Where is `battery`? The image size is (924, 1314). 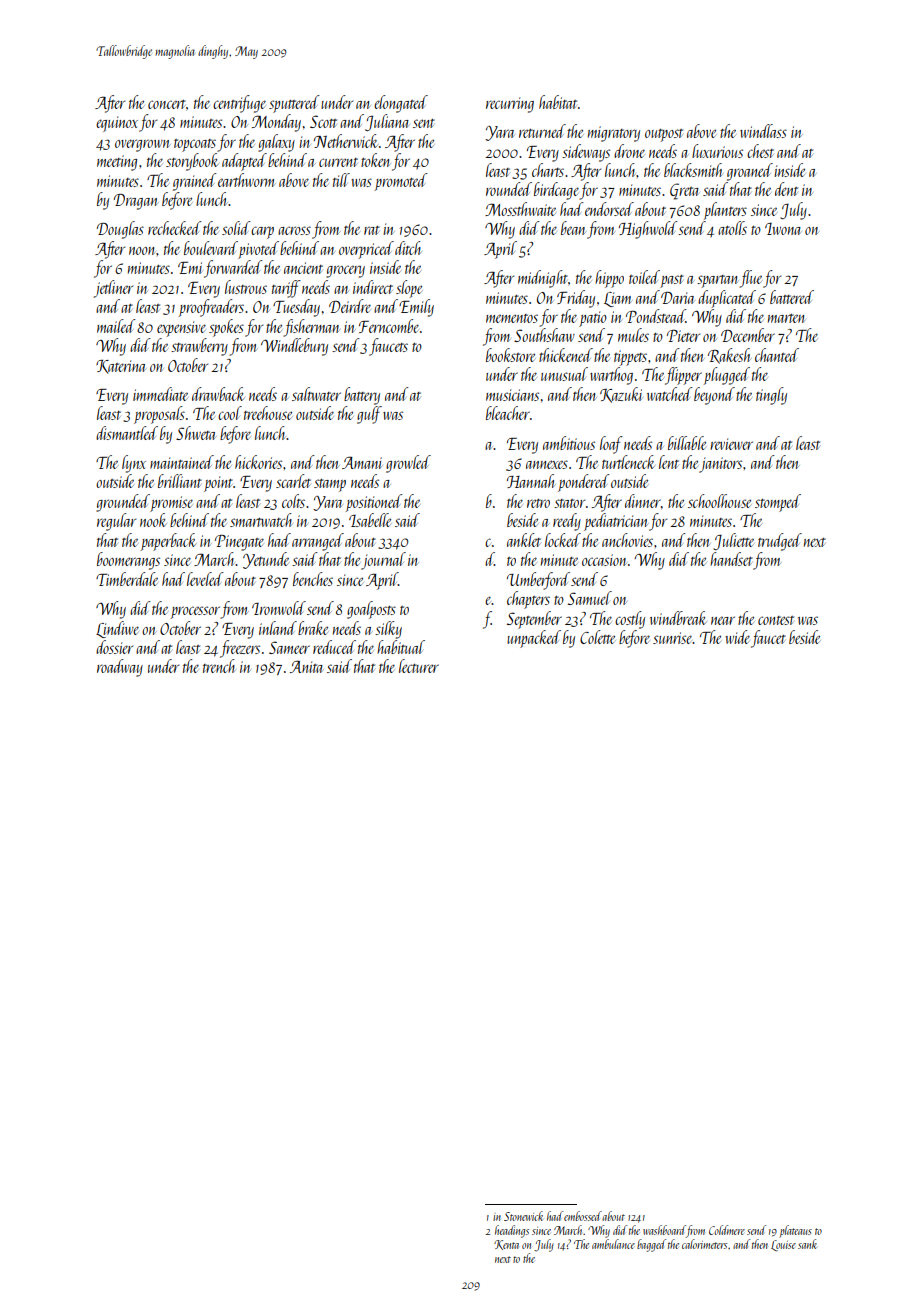 battery is located at coordinates (362, 396).
